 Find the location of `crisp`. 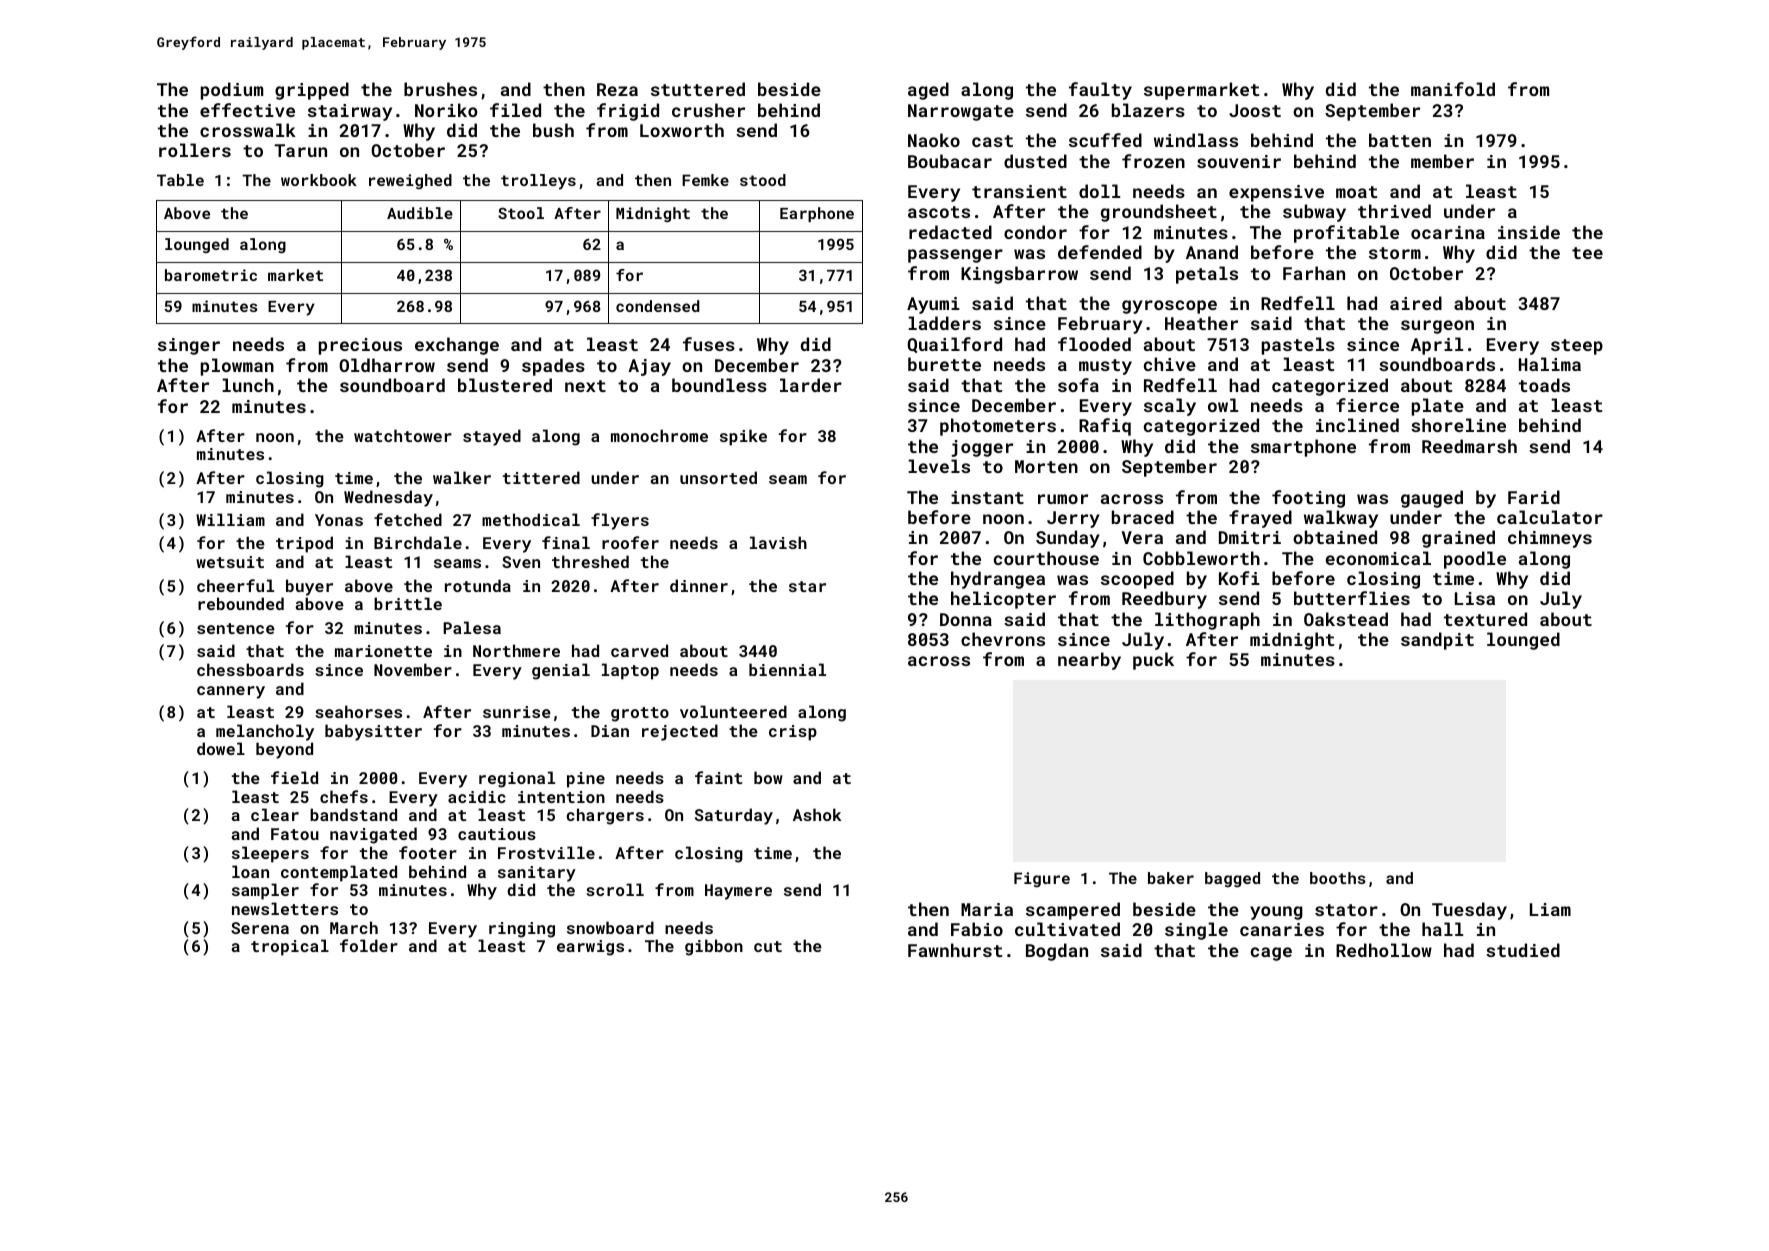

crisp is located at coordinates (793, 733).
